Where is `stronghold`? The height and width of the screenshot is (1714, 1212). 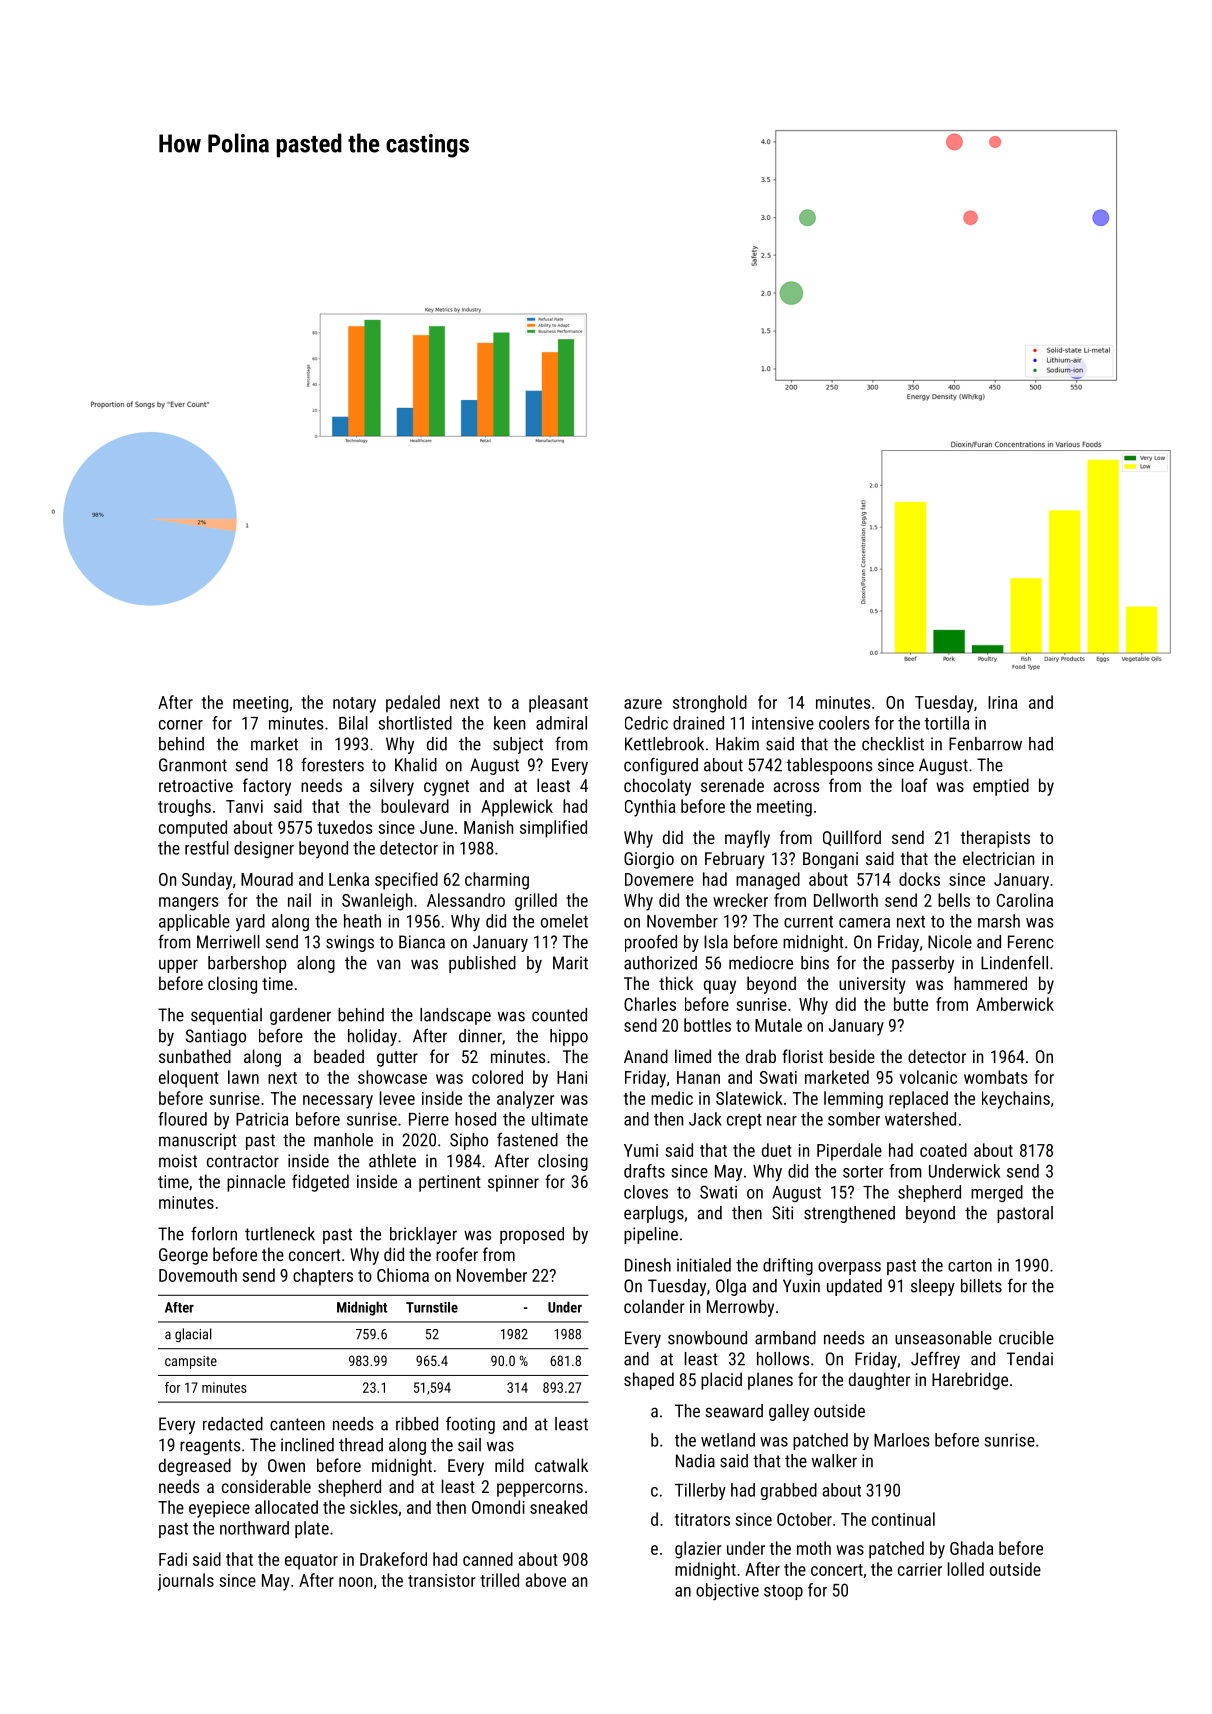
stronghold is located at coordinates (710, 704).
